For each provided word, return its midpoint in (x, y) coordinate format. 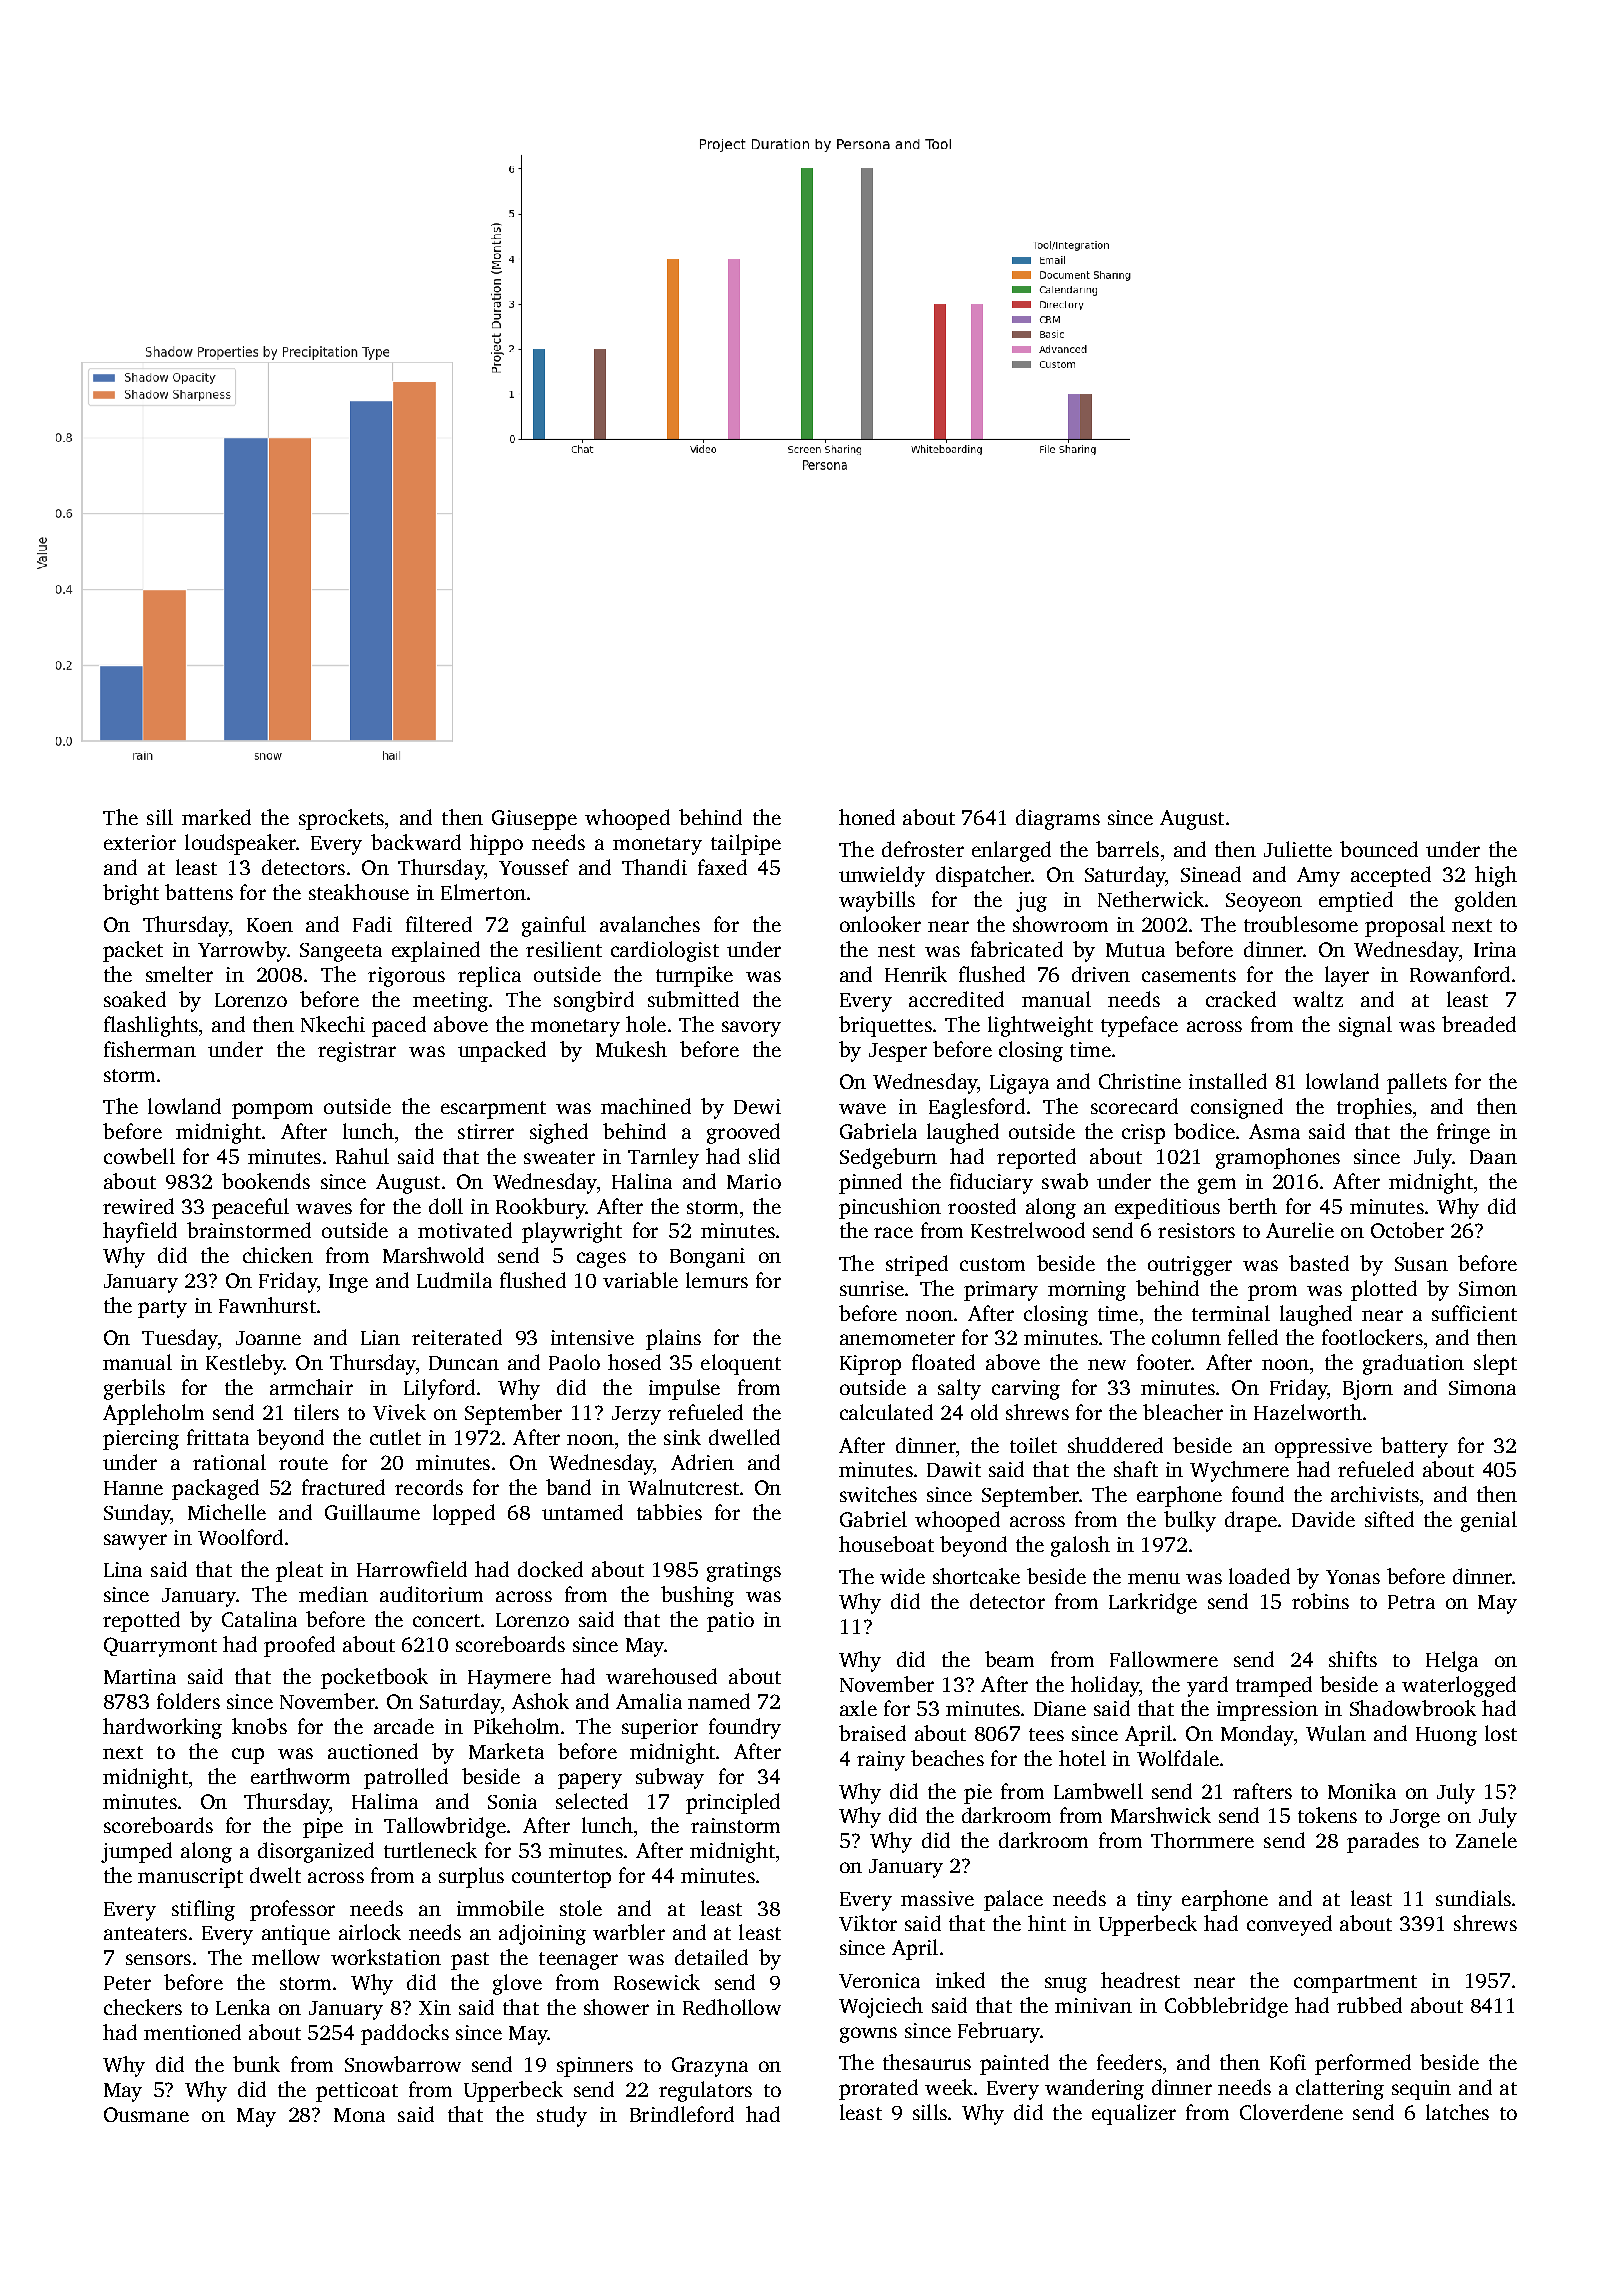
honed (867, 817)
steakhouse (359, 892)
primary (1001, 1291)
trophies (1374, 1108)
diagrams (1058, 819)
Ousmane (146, 2114)
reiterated (457, 1337)
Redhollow (732, 2007)
